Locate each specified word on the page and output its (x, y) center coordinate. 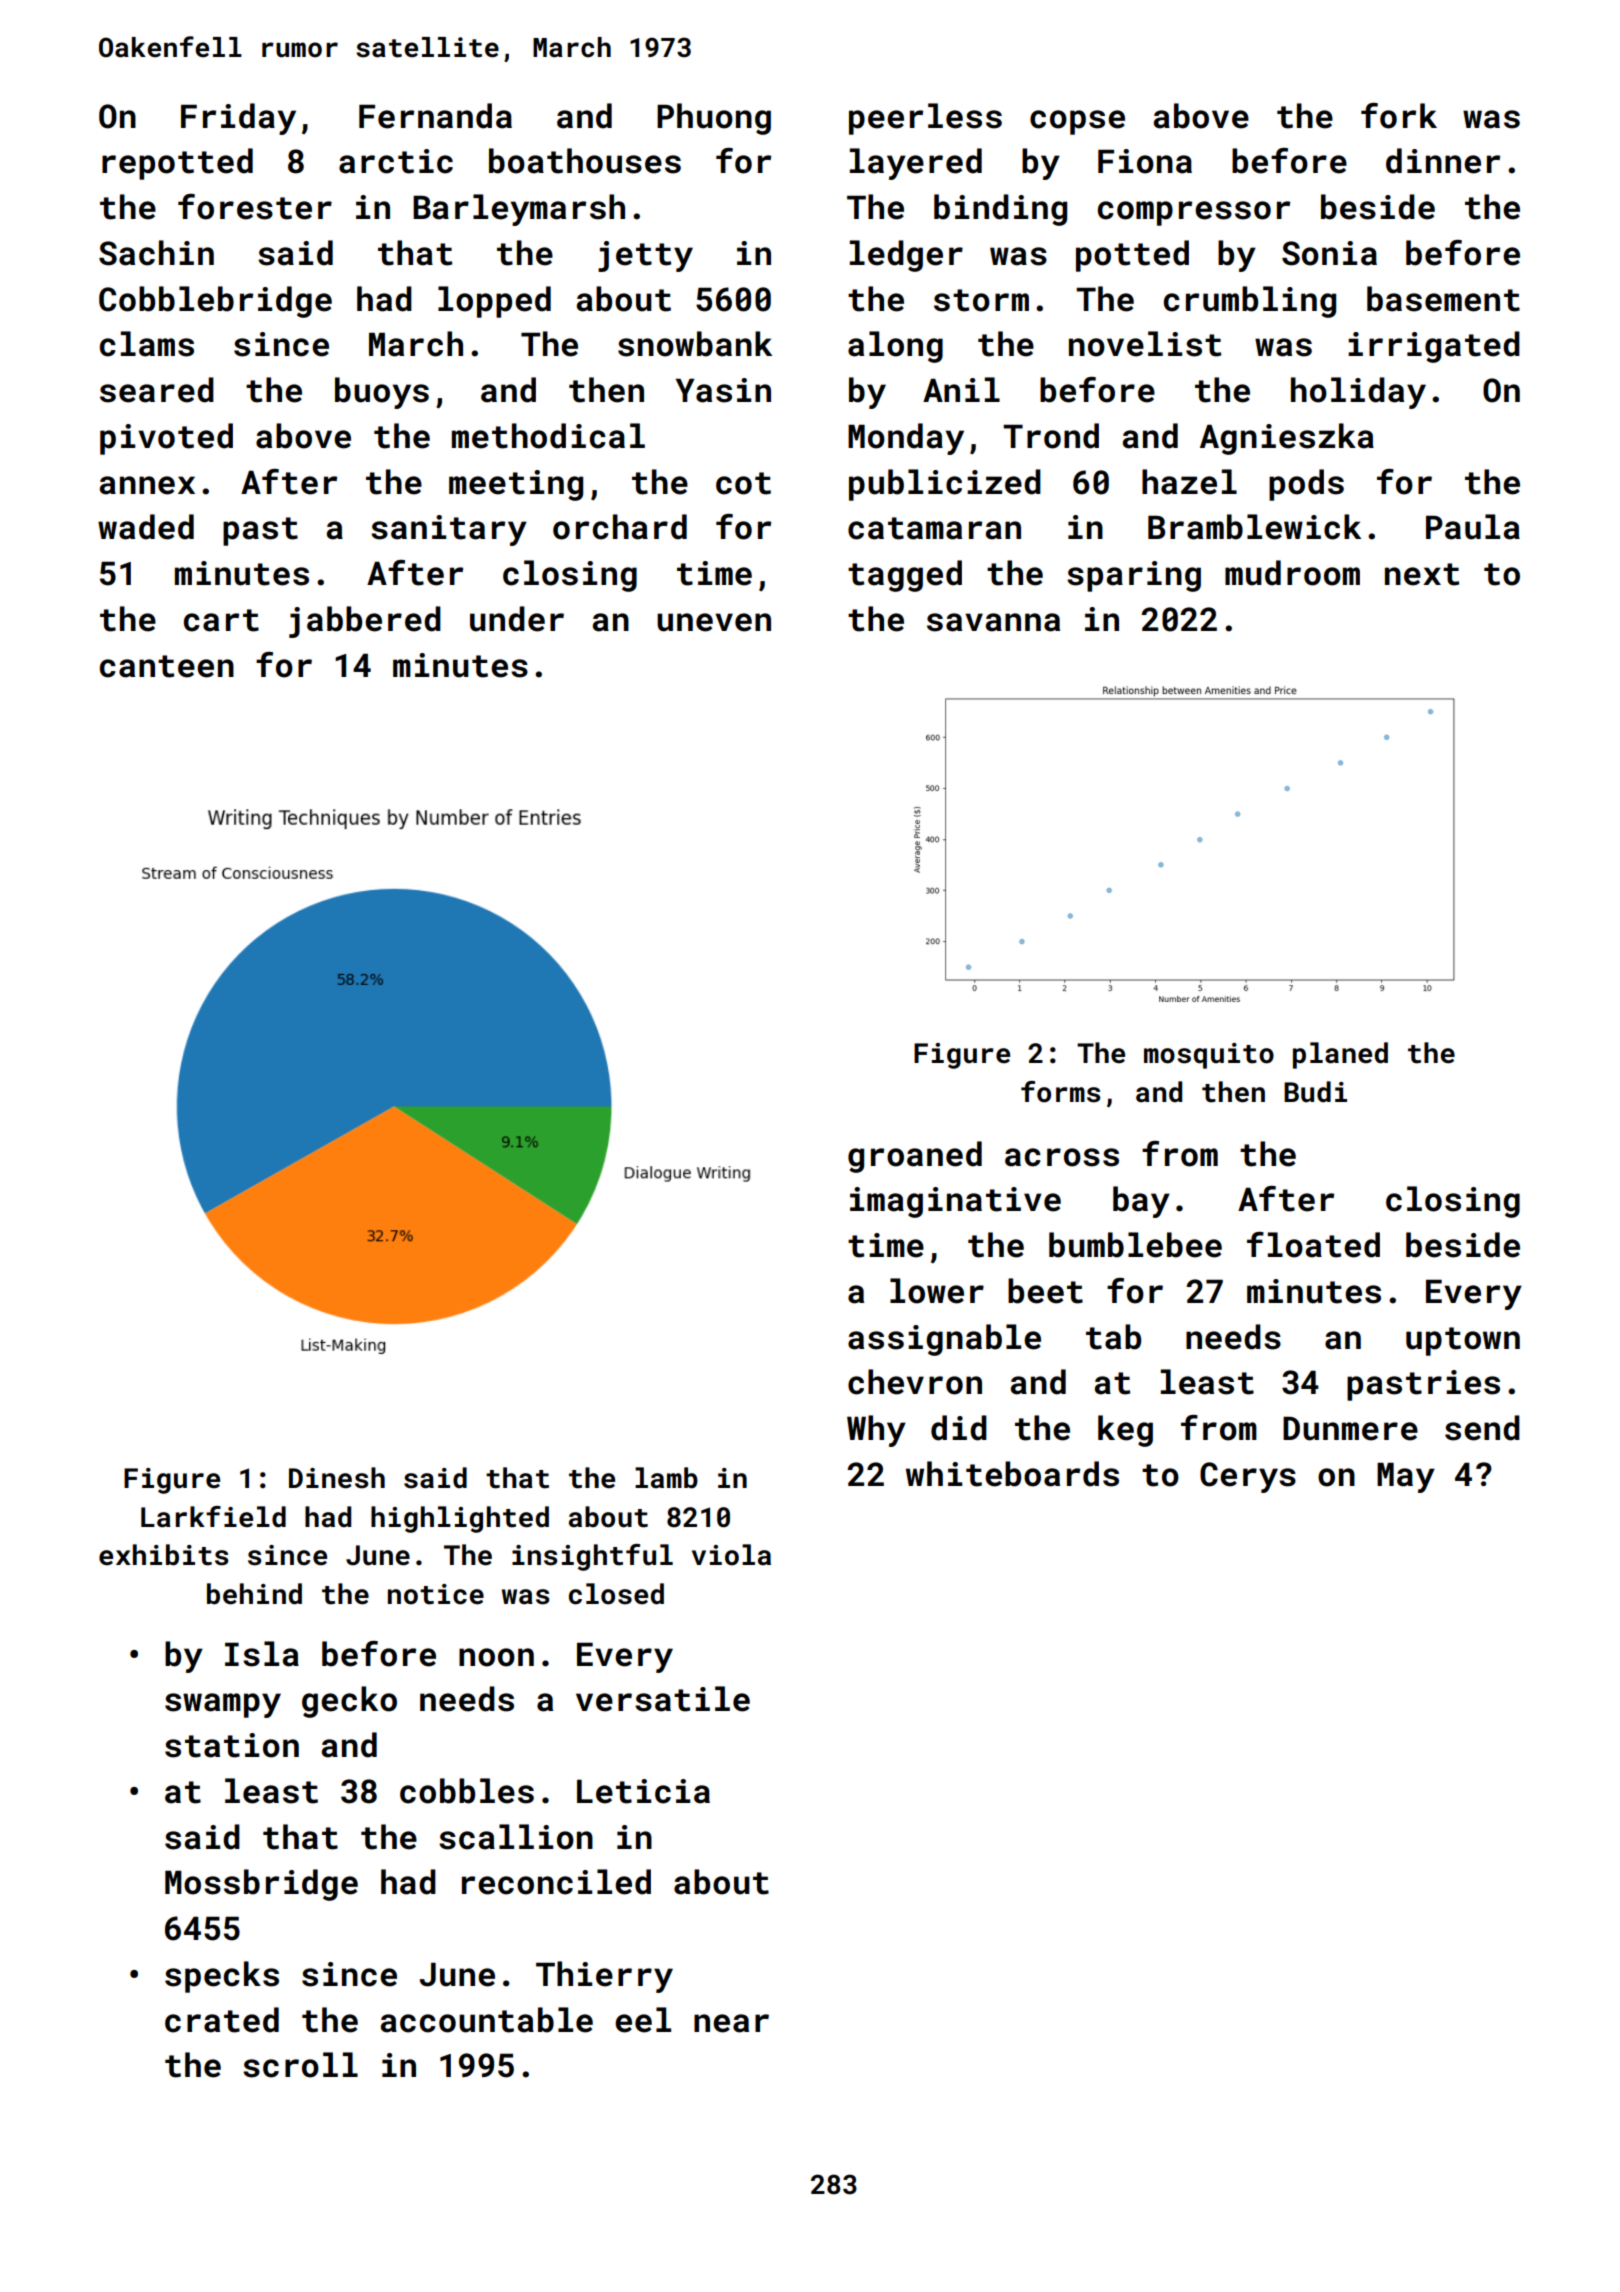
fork (1399, 116)
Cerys (1248, 1477)
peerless (925, 119)
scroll (300, 2065)
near (731, 2023)
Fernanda (435, 116)
